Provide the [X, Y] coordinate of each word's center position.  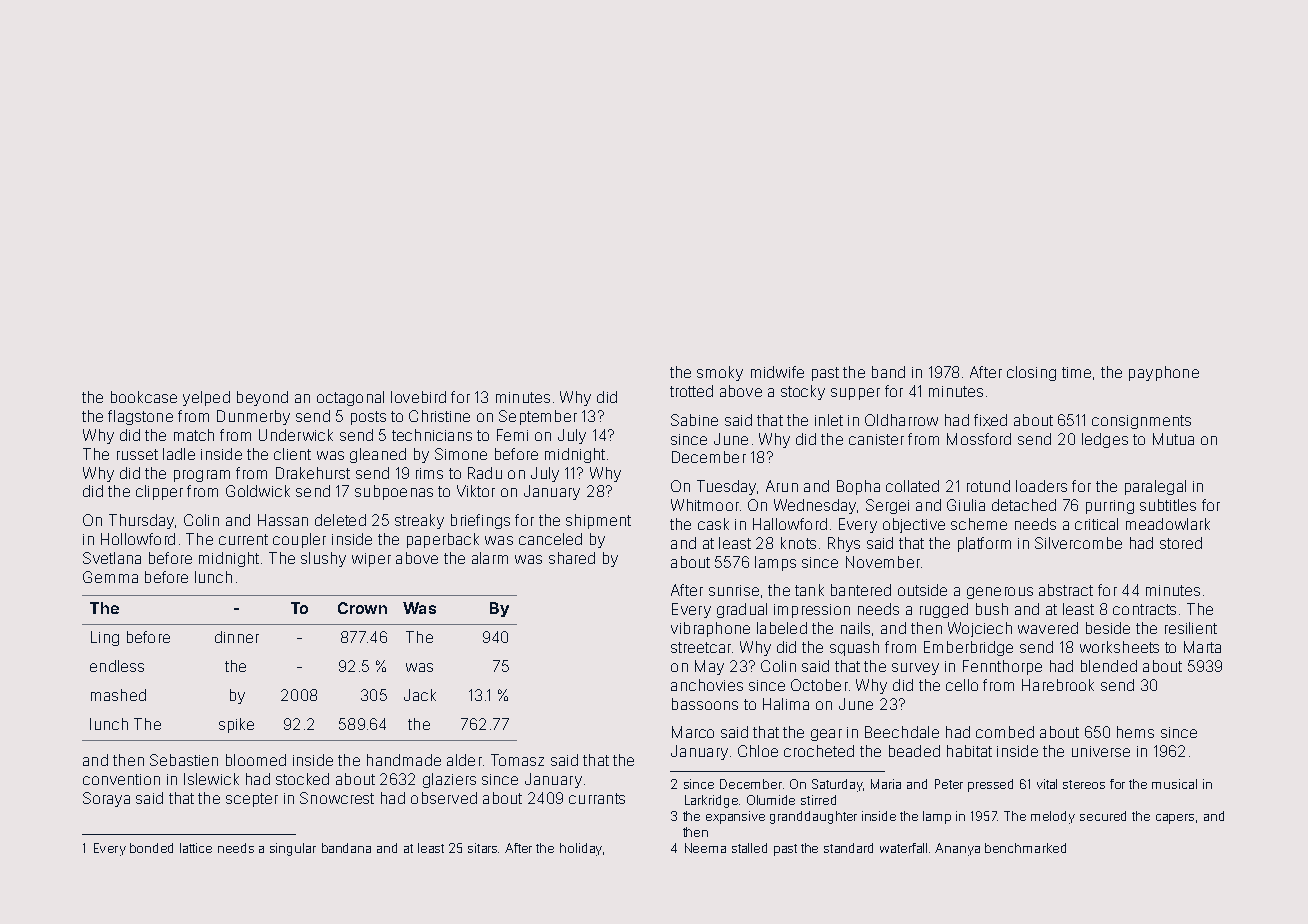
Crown [362, 608]
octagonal [350, 398]
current [243, 539]
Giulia [966, 505]
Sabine [694, 420]
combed [1005, 732]
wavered [1048, 628]
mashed [118, 695]
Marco [693, 732]
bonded [151, 848]
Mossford [979, 439]
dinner [237, 637]
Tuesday [726, 487]
